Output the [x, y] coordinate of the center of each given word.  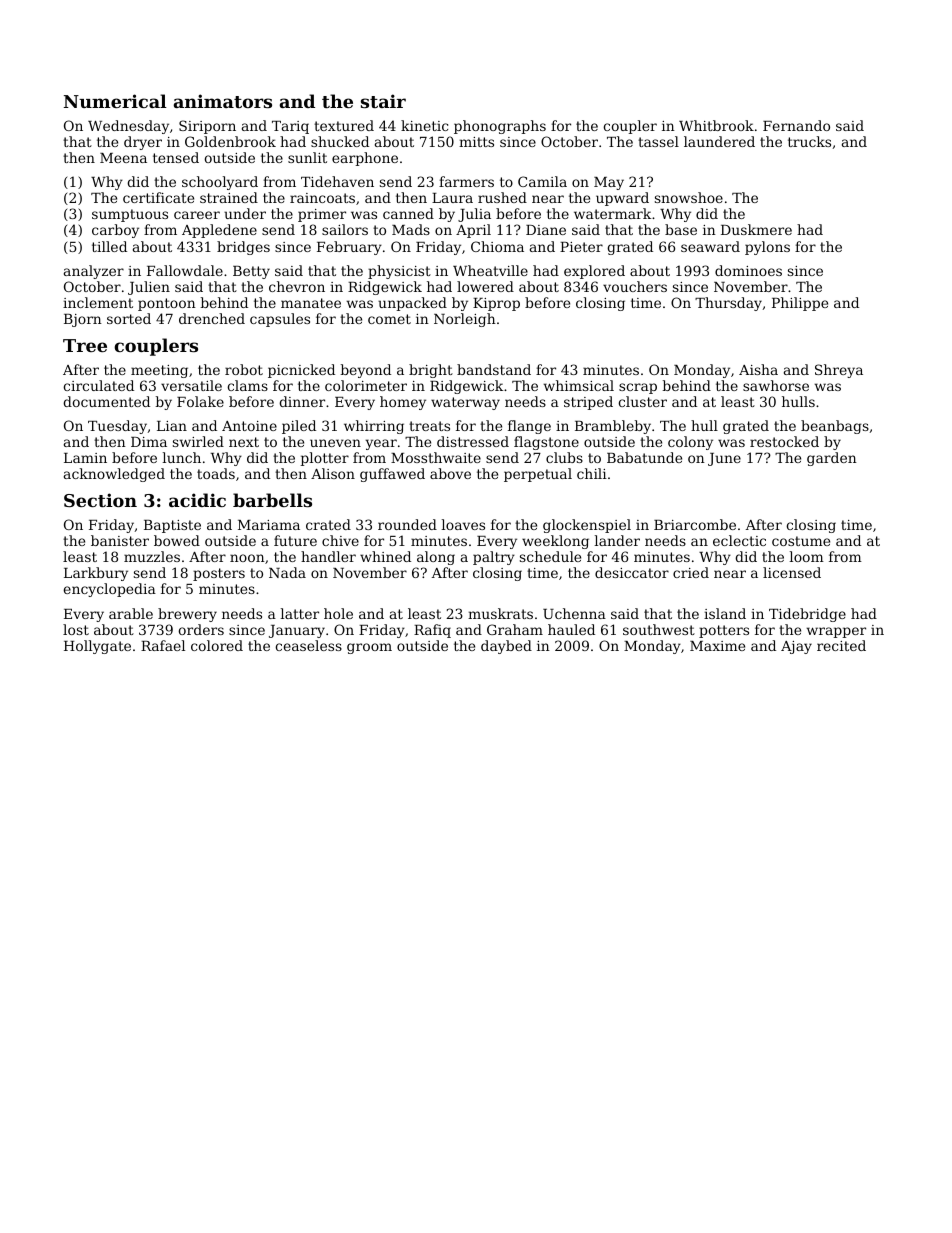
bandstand [494, 369]
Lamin [85, 458]
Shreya [839, 371]
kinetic [424, 125]
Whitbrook [716, 125]
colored [217, 645]
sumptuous [130, 215]
